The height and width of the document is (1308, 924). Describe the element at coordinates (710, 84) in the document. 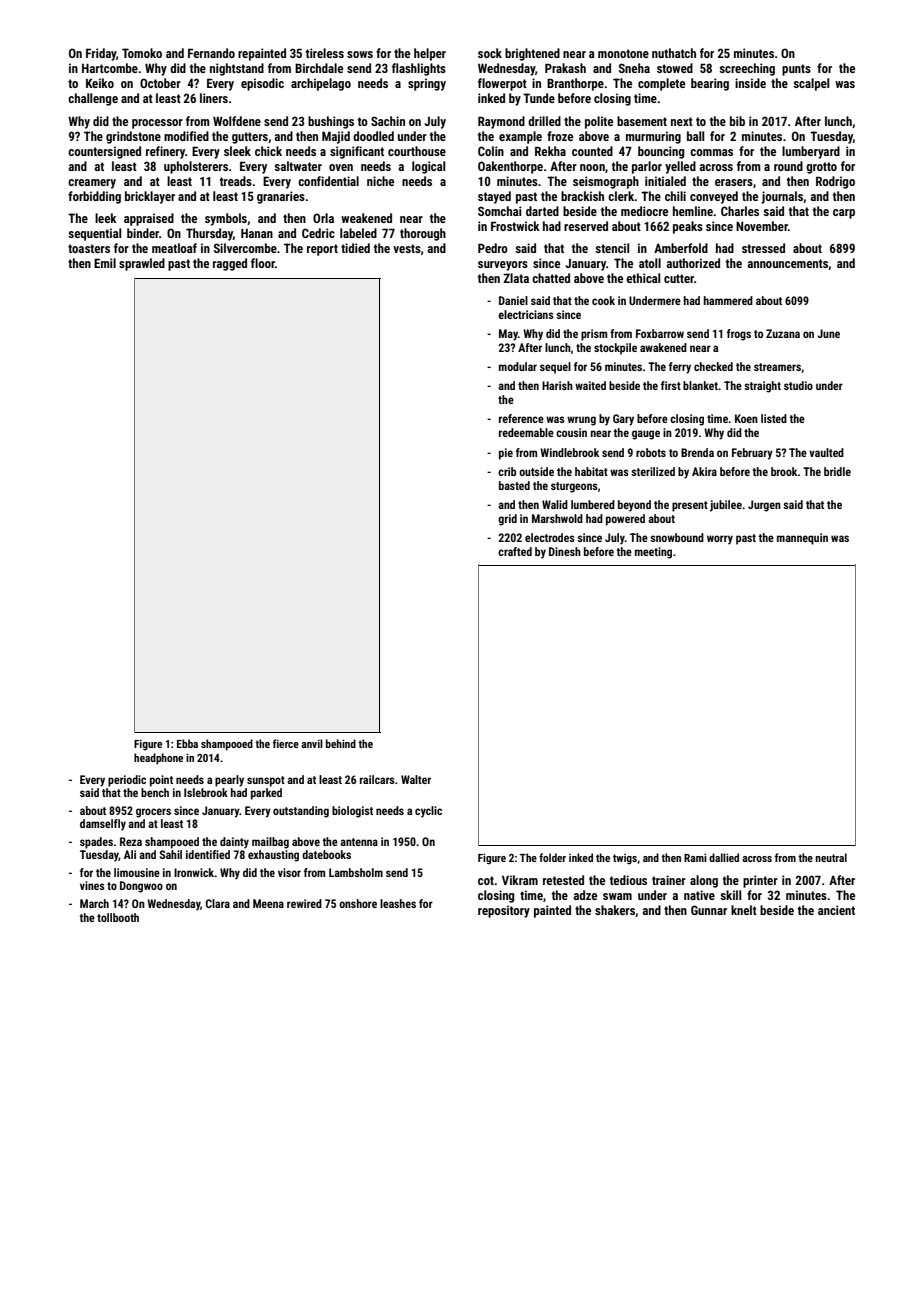

I see `bearing` at that location.
